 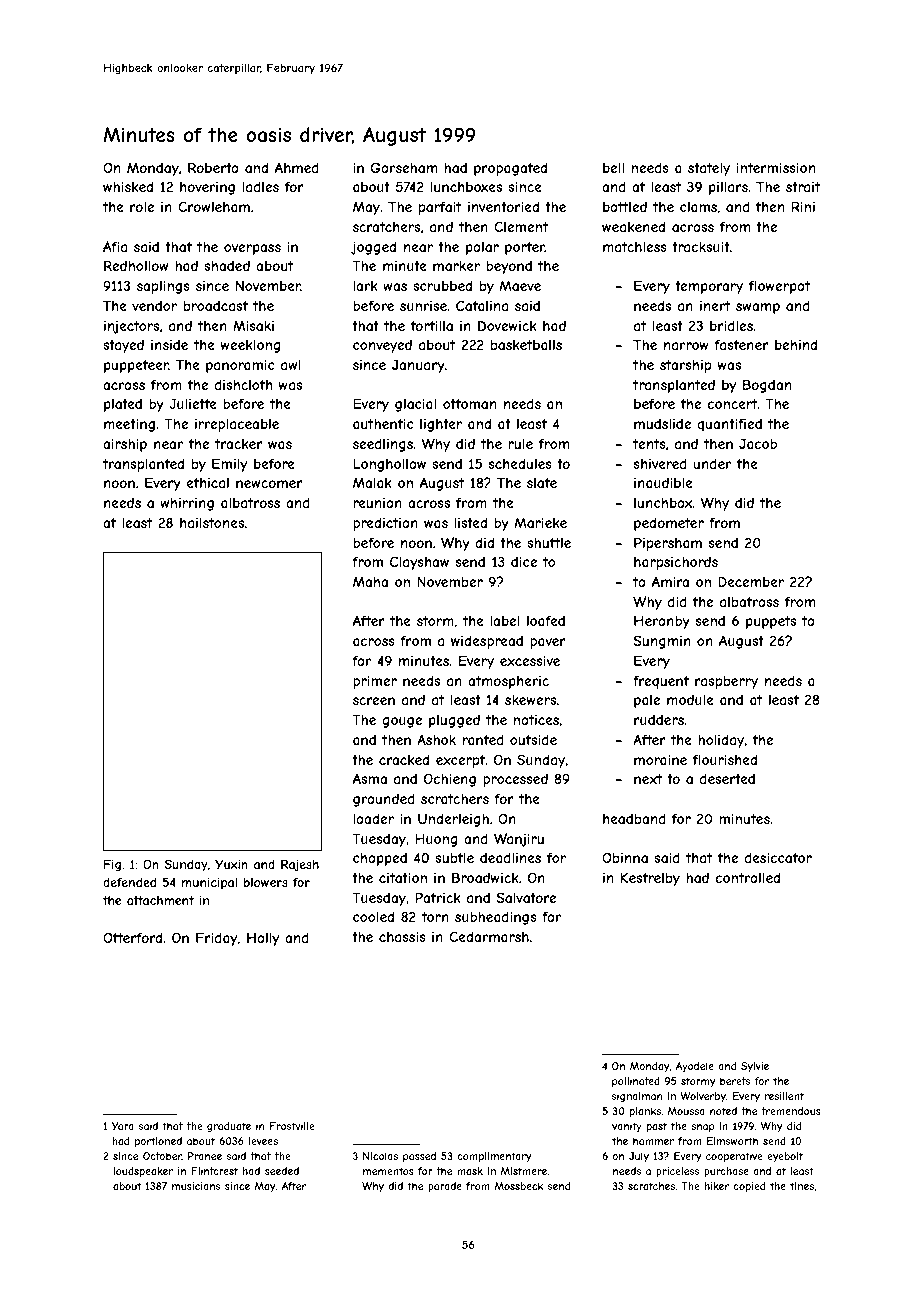 What do you see at coordinates (510, 169) in the image?
I see `propagated` at bounding box center [510, 169].
